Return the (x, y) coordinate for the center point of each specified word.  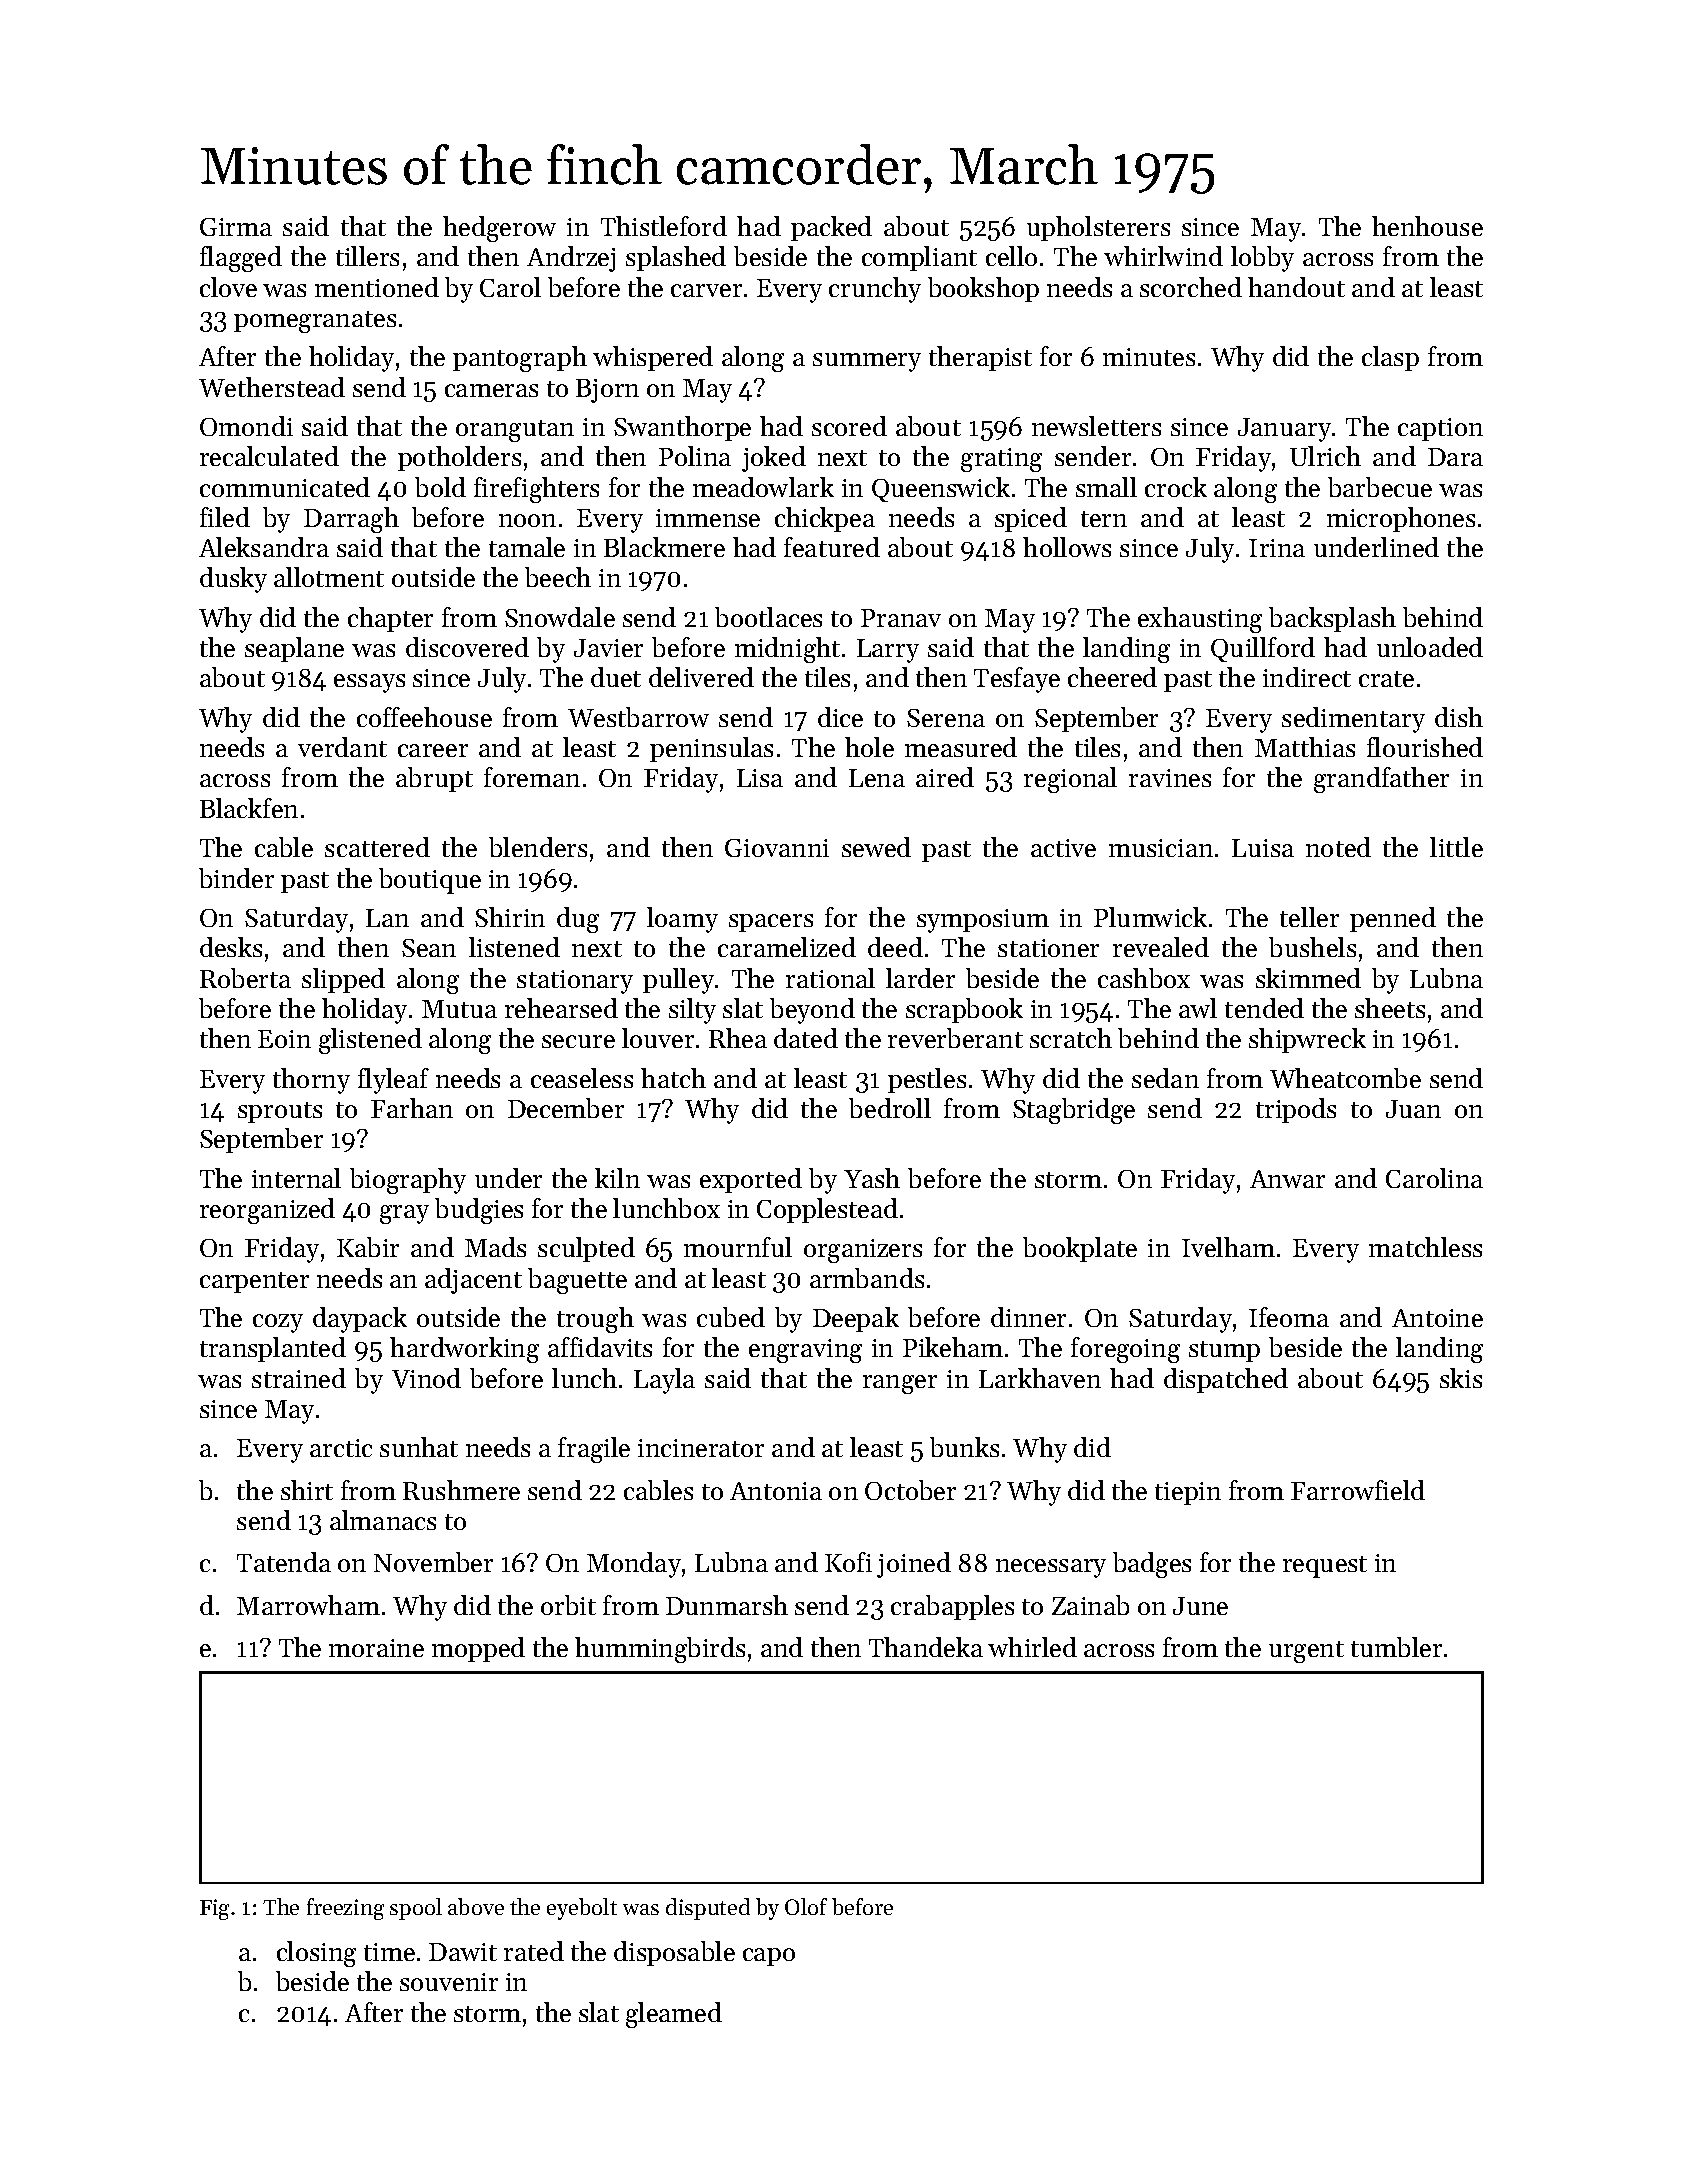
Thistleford (664, 226)
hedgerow (499, 229)
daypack (360, 1320)
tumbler (1396, 1647)
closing (316, 1954)
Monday (634, 1565)
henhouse (1427, 226)
